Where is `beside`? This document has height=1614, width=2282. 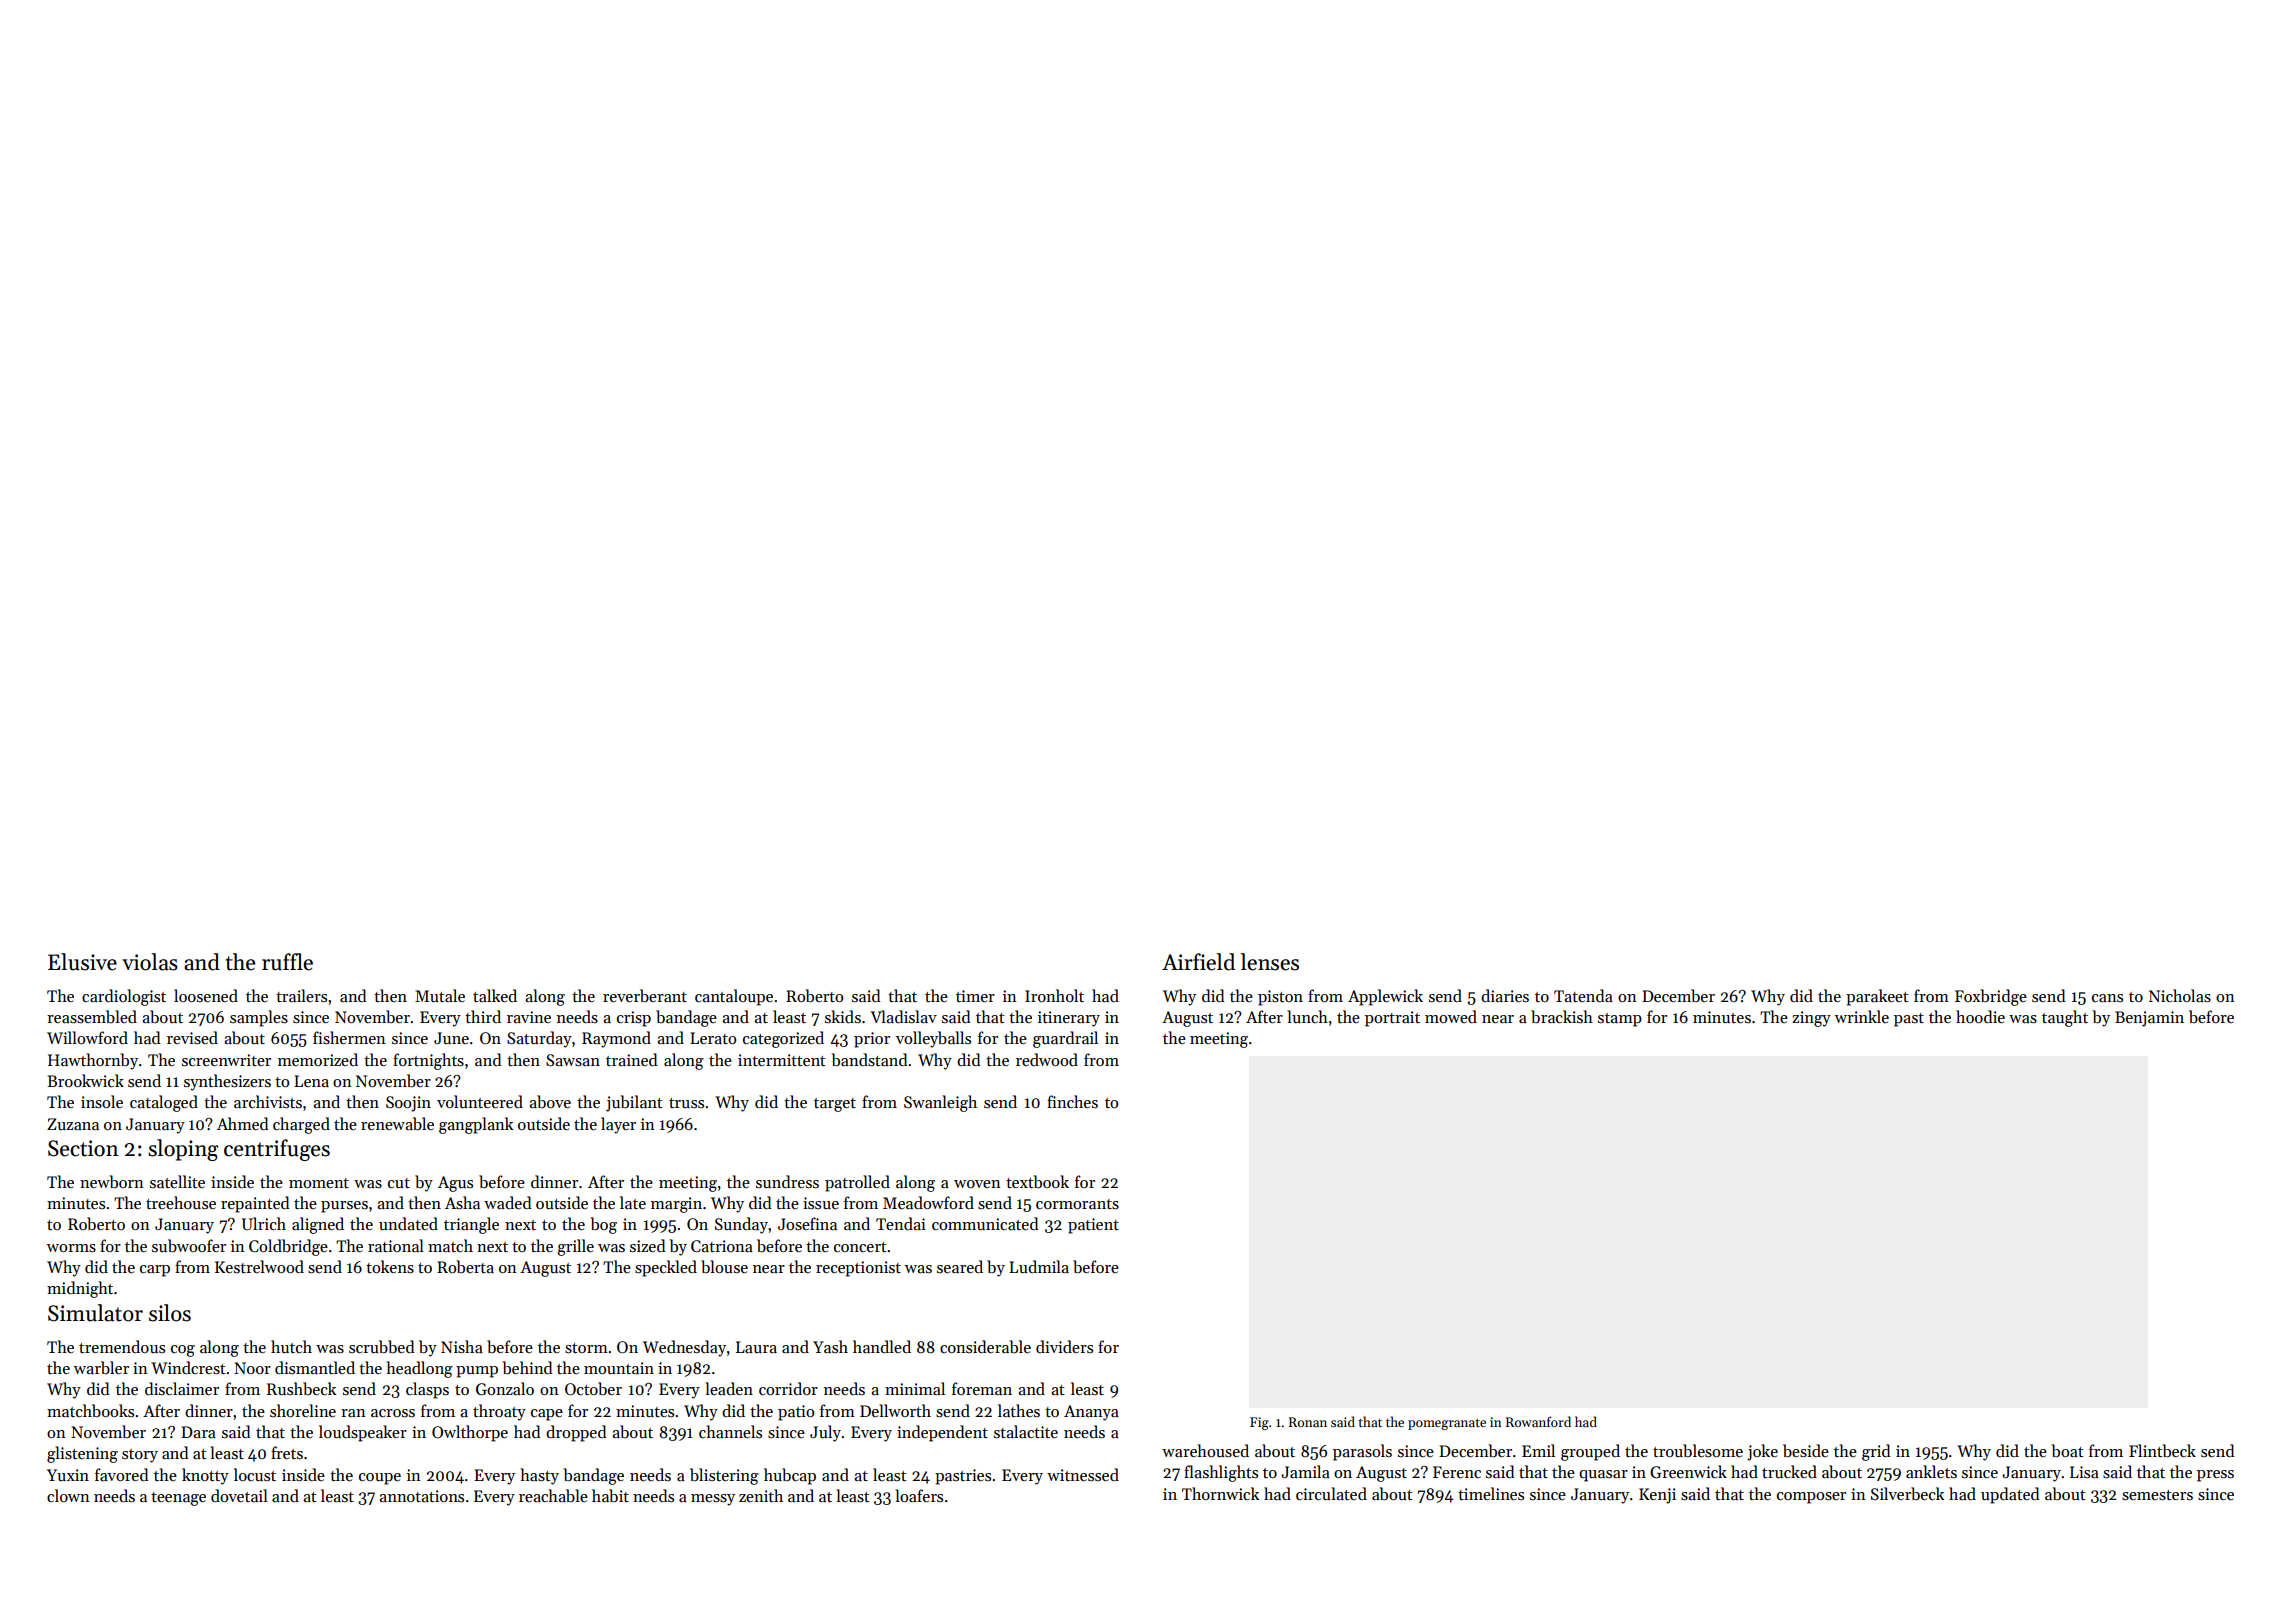 beside is located at coordinates (1806, 1451).
